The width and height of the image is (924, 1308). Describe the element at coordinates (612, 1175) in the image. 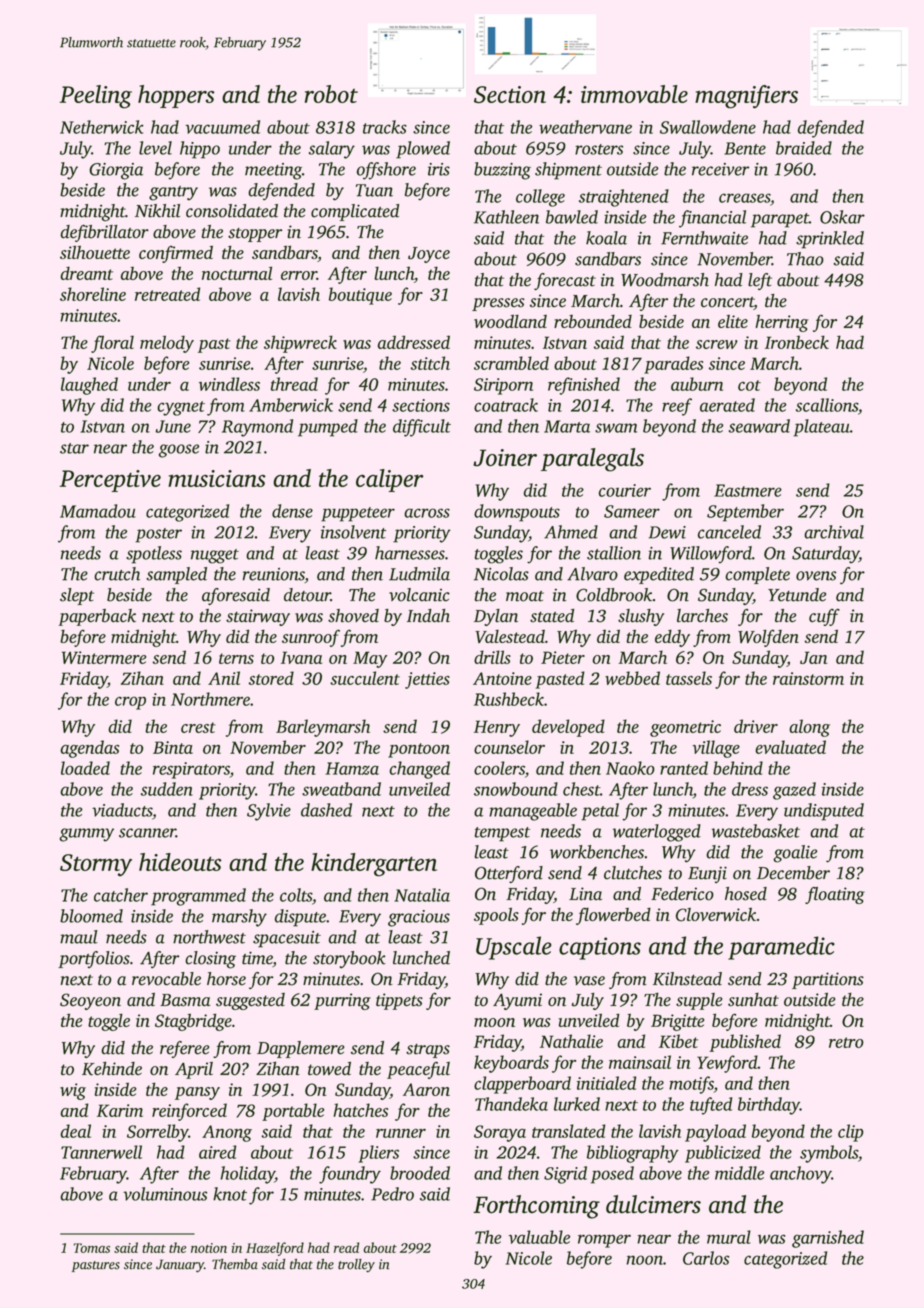

I see `posed` at that location.
